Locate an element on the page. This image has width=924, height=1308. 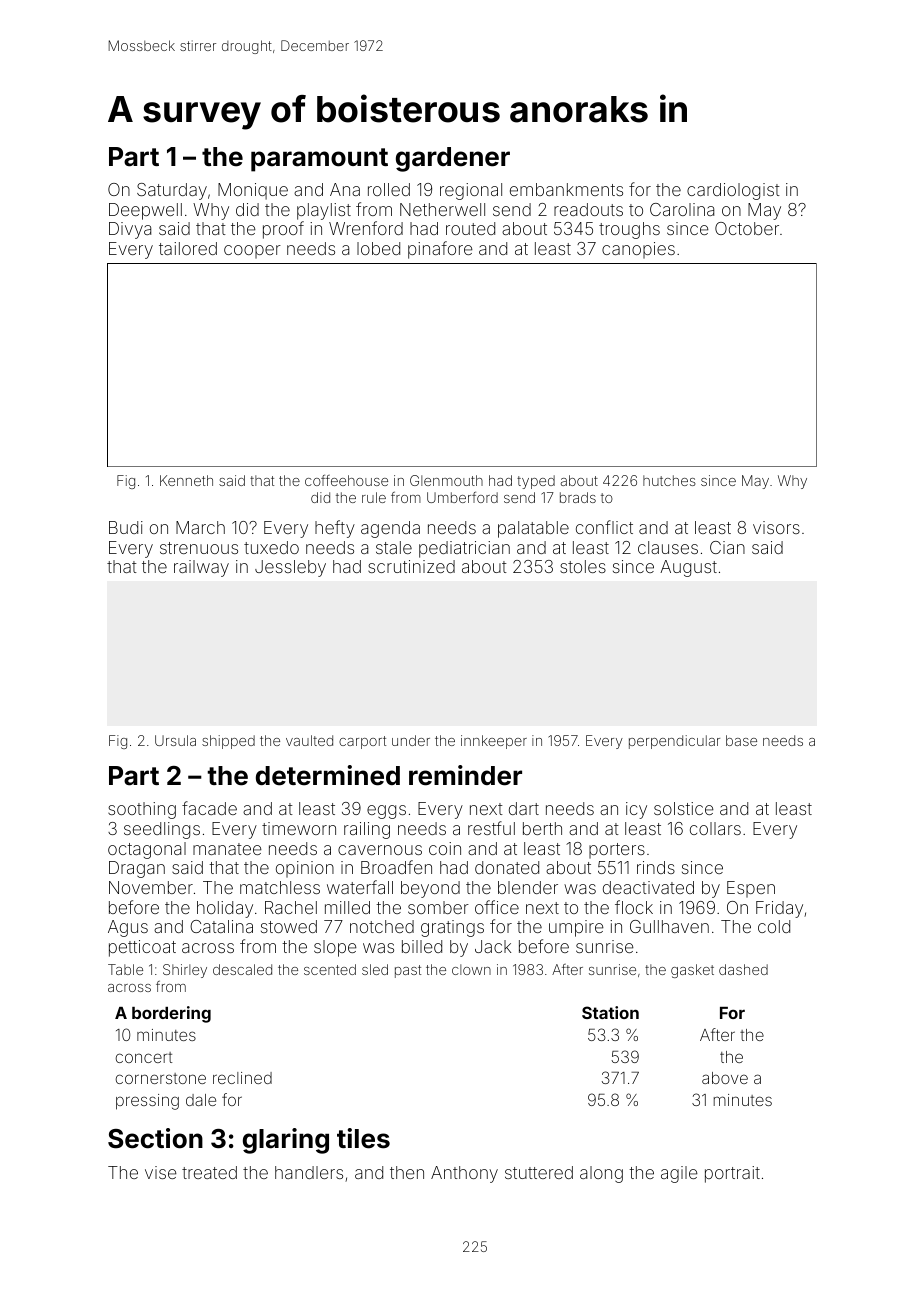
stoles is located at coordinates (583, 566).
